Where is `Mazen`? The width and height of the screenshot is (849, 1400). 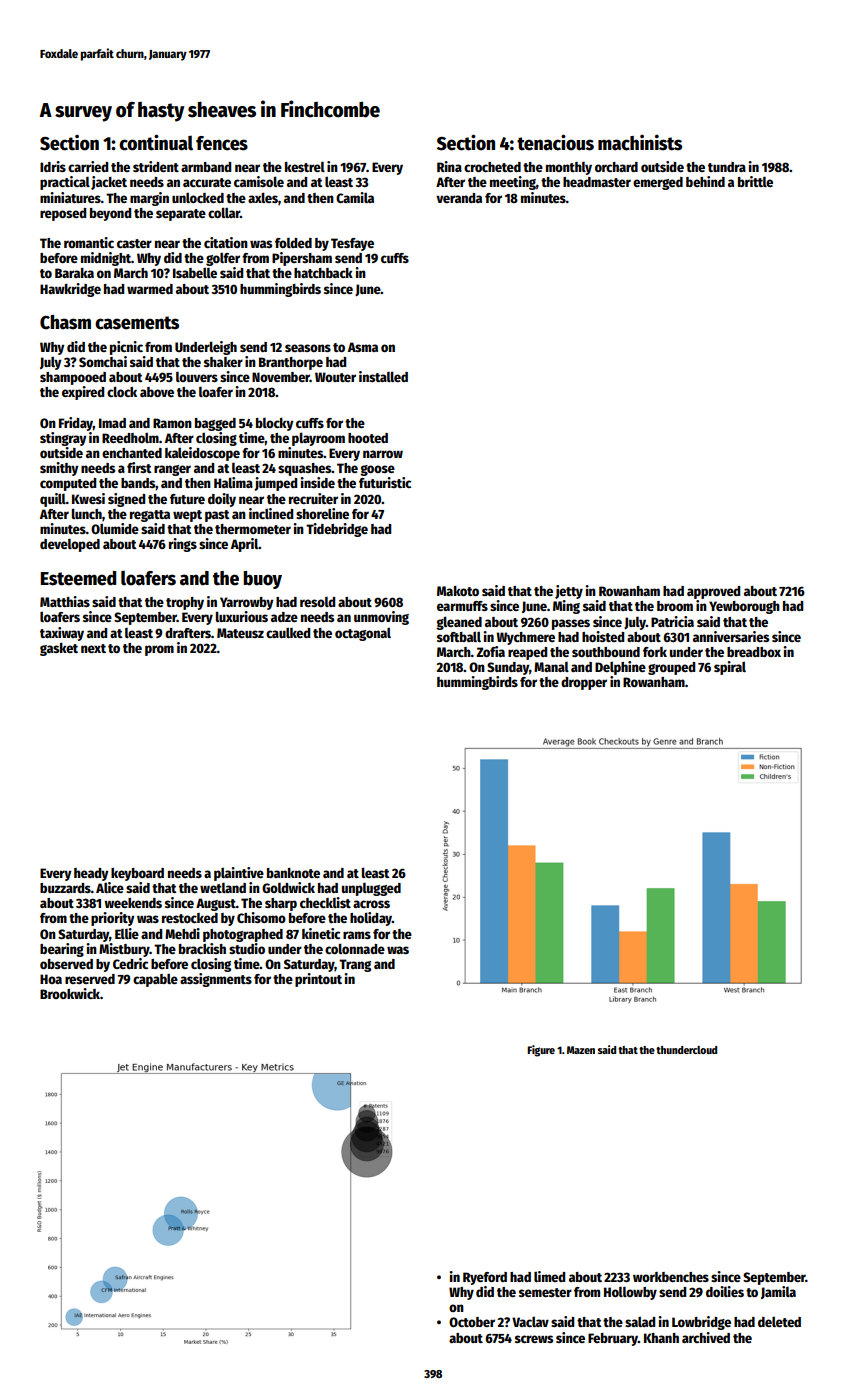 Mazen is located at coordinates (581, 1050).
